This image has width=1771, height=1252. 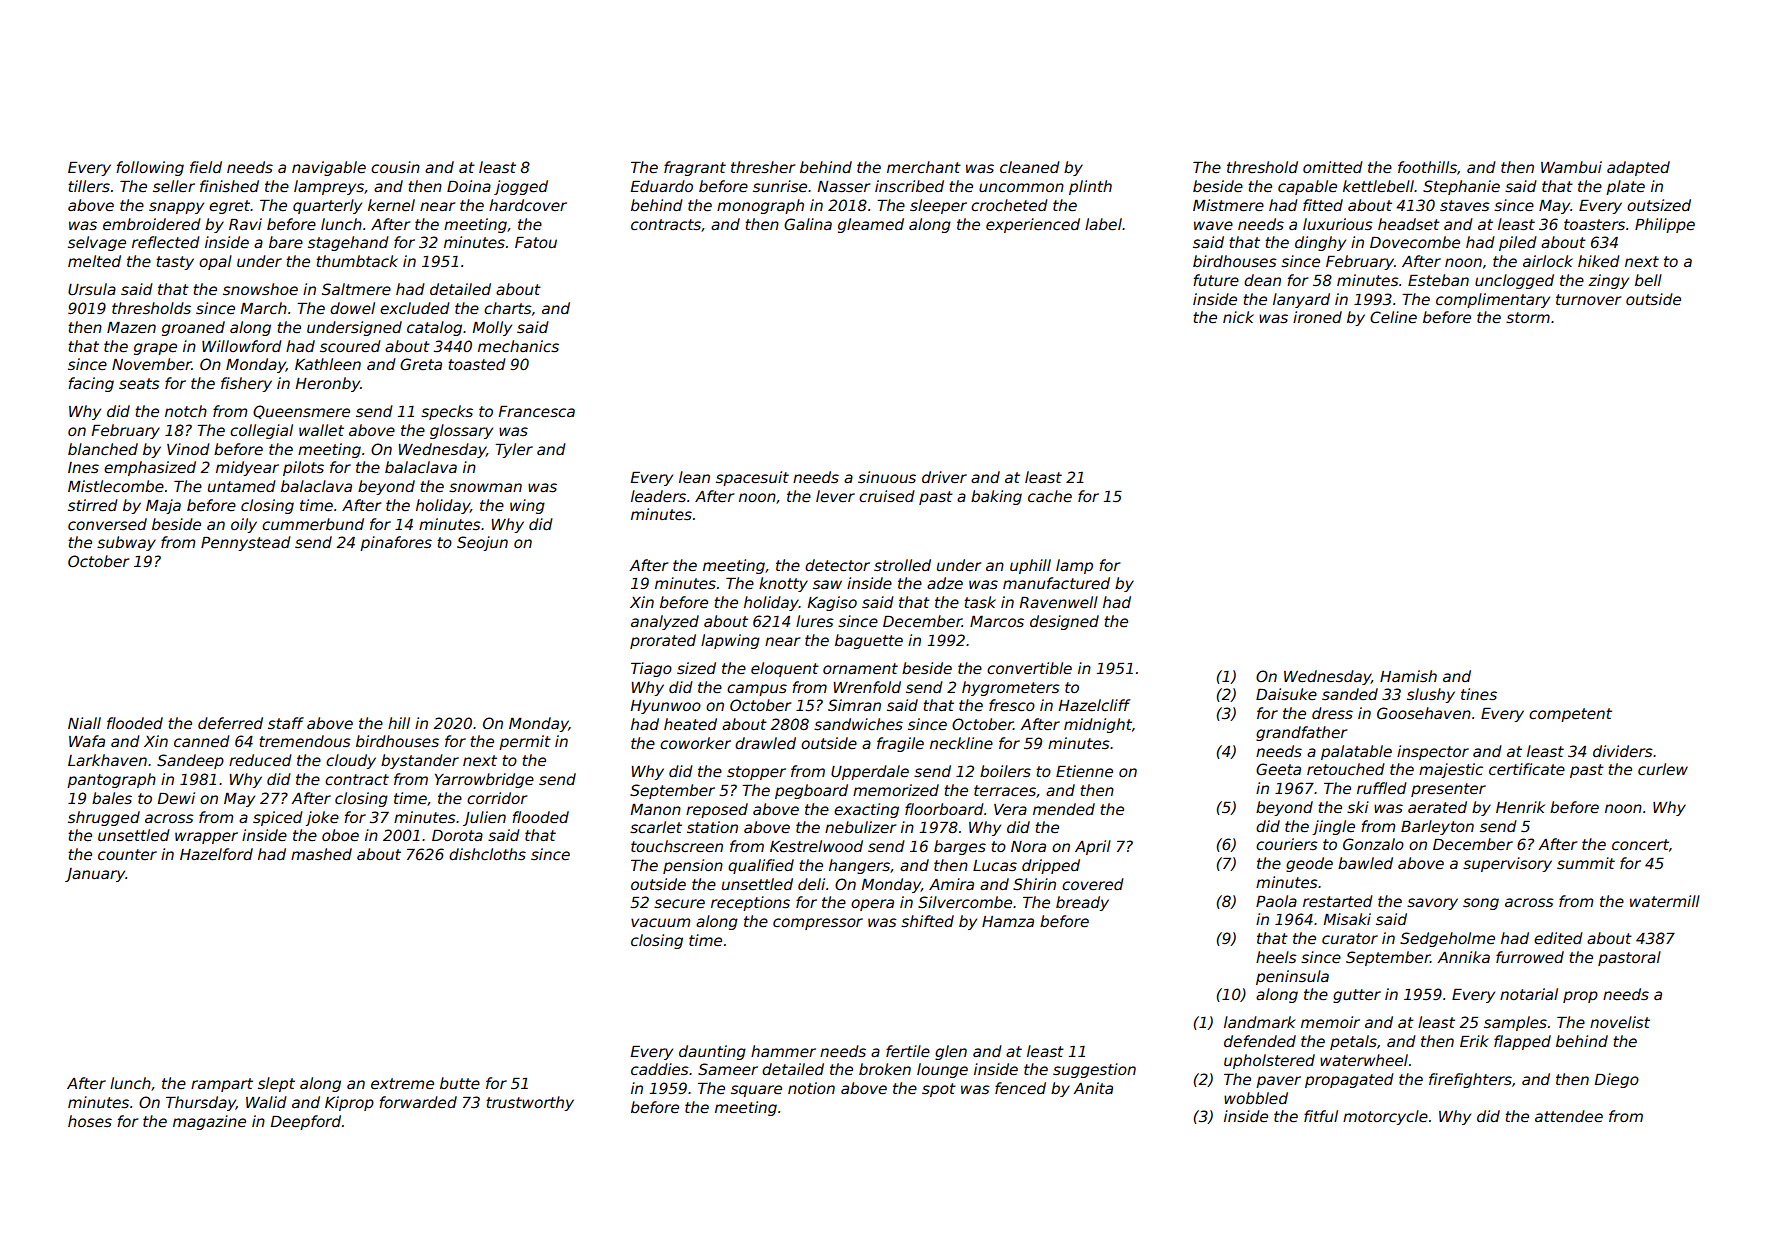 What do you see at coordinates (1056, 583) in the image?
I see `manufactured` at bounding box center [1056, 583].
